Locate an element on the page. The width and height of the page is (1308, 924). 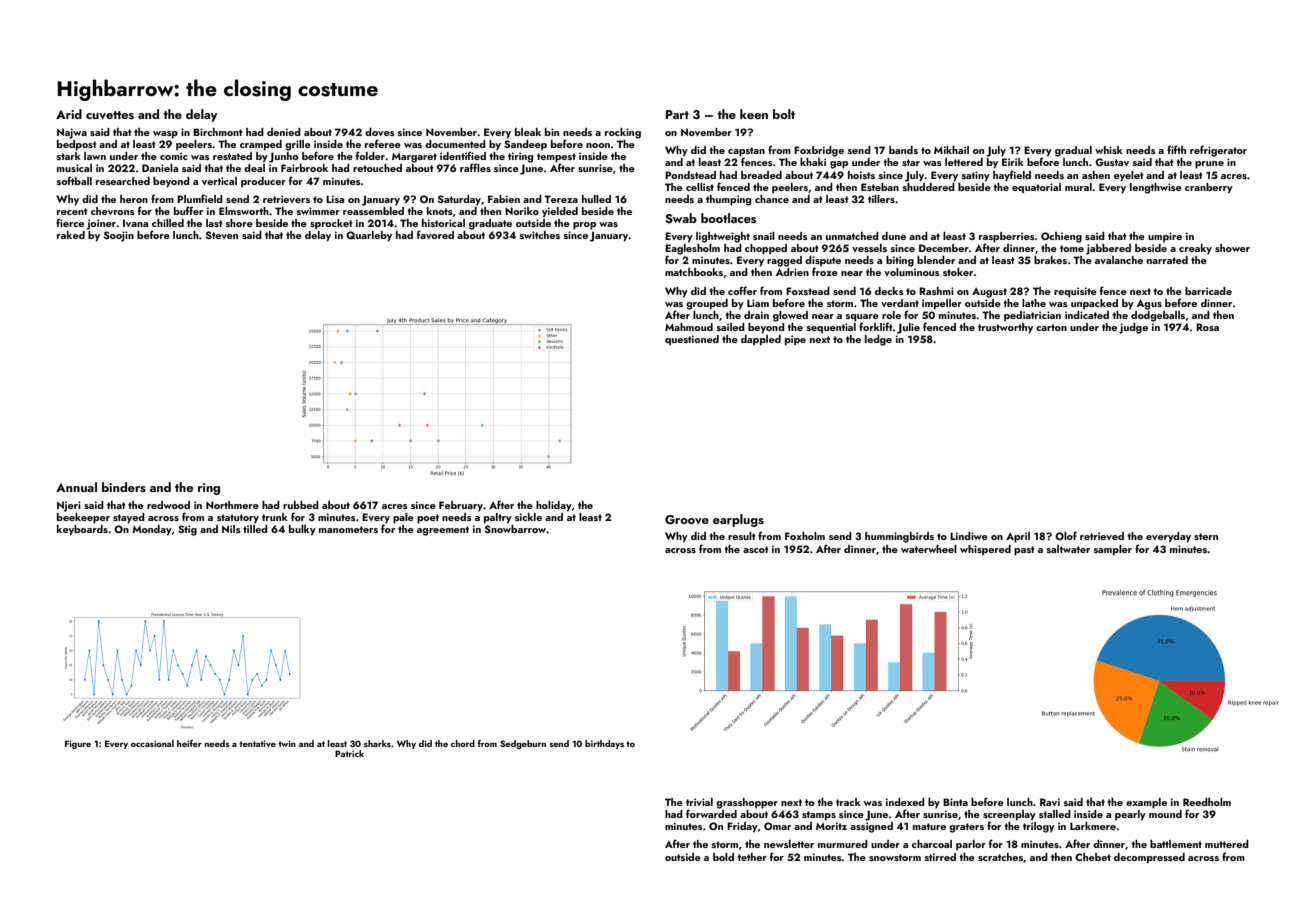
Part is located at coordinates (677, 114).
